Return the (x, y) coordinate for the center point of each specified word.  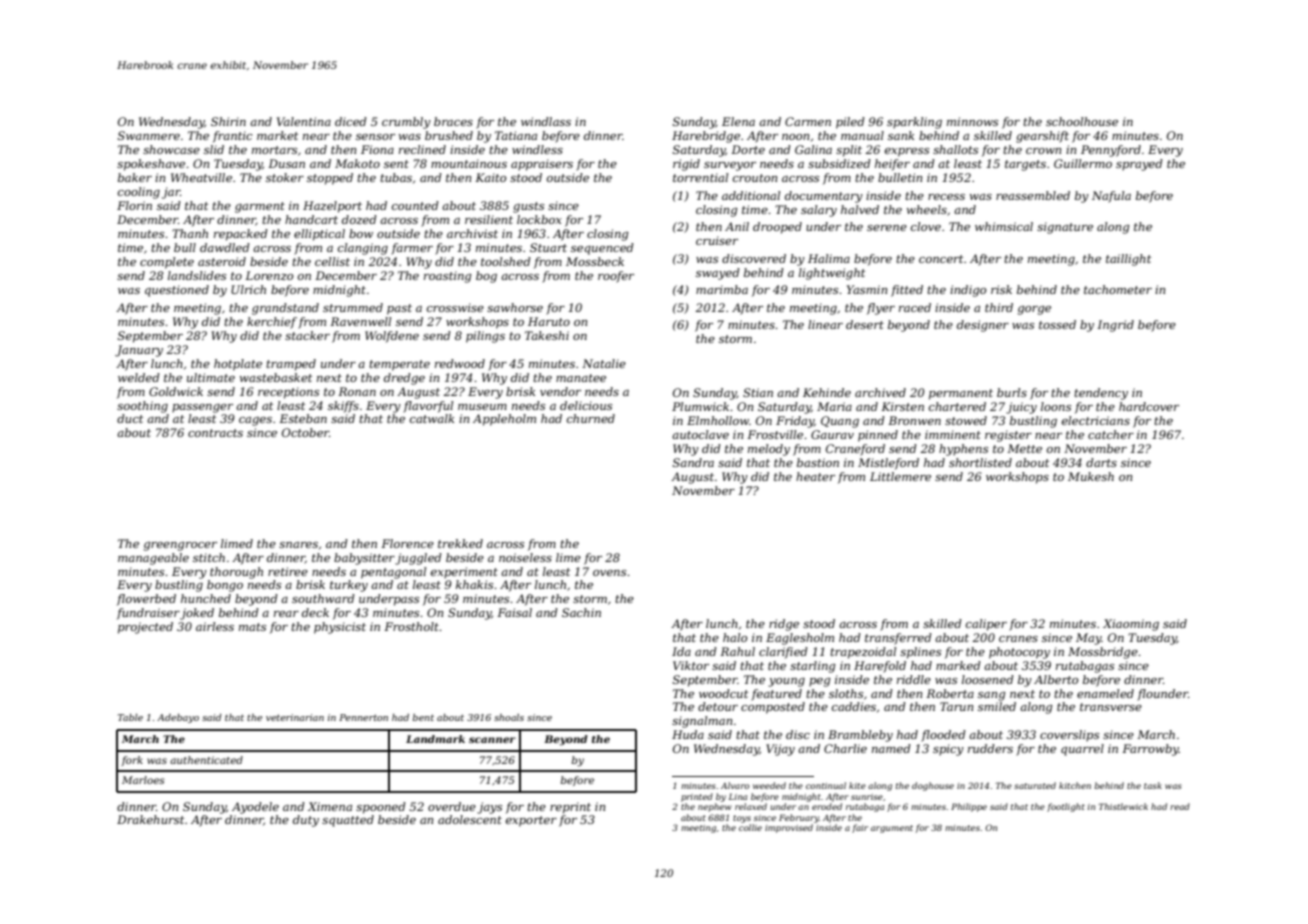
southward (323, 598)
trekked (460, 543)
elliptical (319, 235)
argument (892, 829)
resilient (489, 219)
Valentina (304, 121)
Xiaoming (1131, 625)
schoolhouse (1082, 121)
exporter (531, 821)
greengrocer (180, 546)
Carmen (808, 121)
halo (735, 637)
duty (306, 821)
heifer (892, 165)
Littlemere (900, 476)
